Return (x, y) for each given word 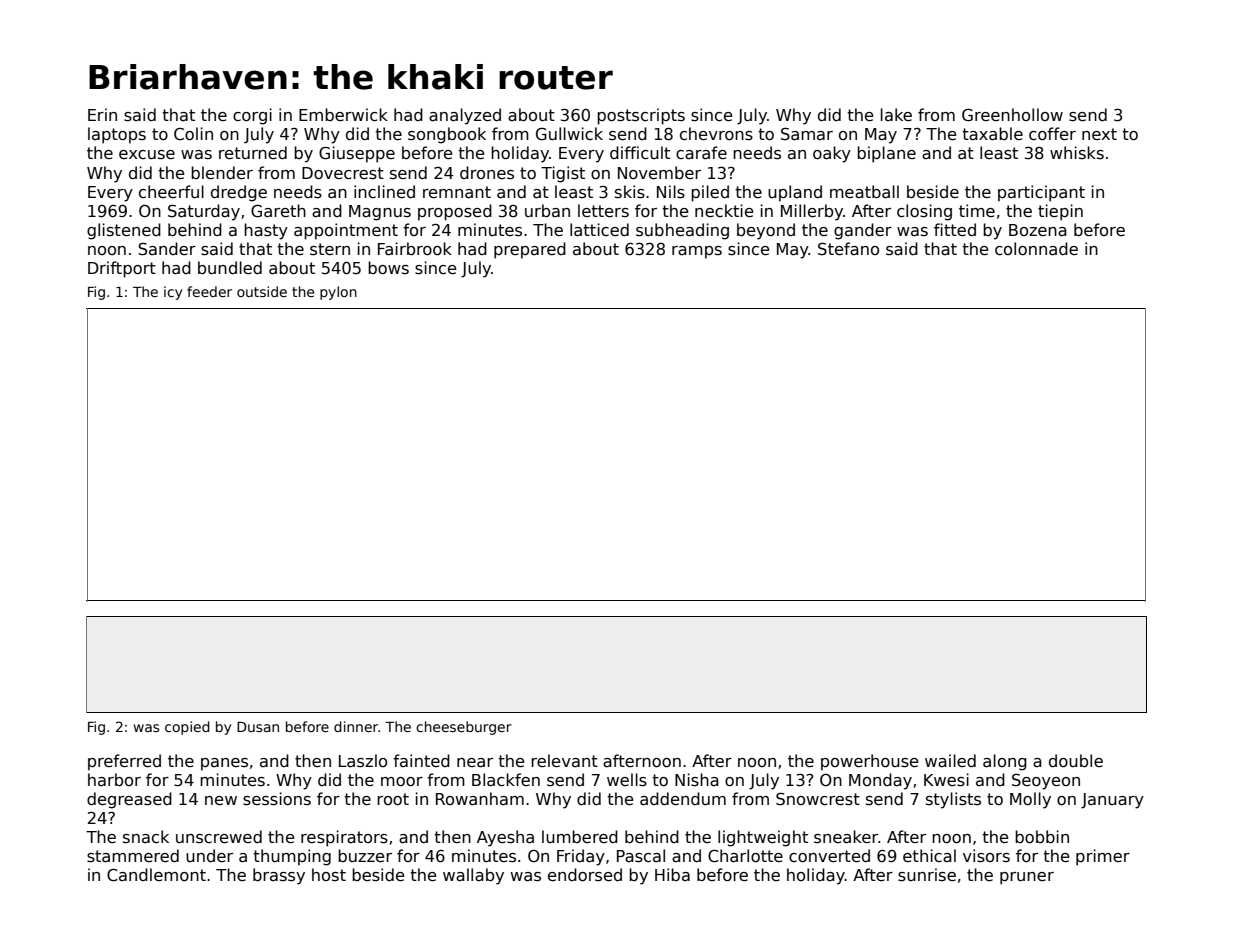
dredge (239, 193)
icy (173, 293)
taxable (992, 134)
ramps (697, 252)
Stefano (848, 249)
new (221, 800)
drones (487, 173)
